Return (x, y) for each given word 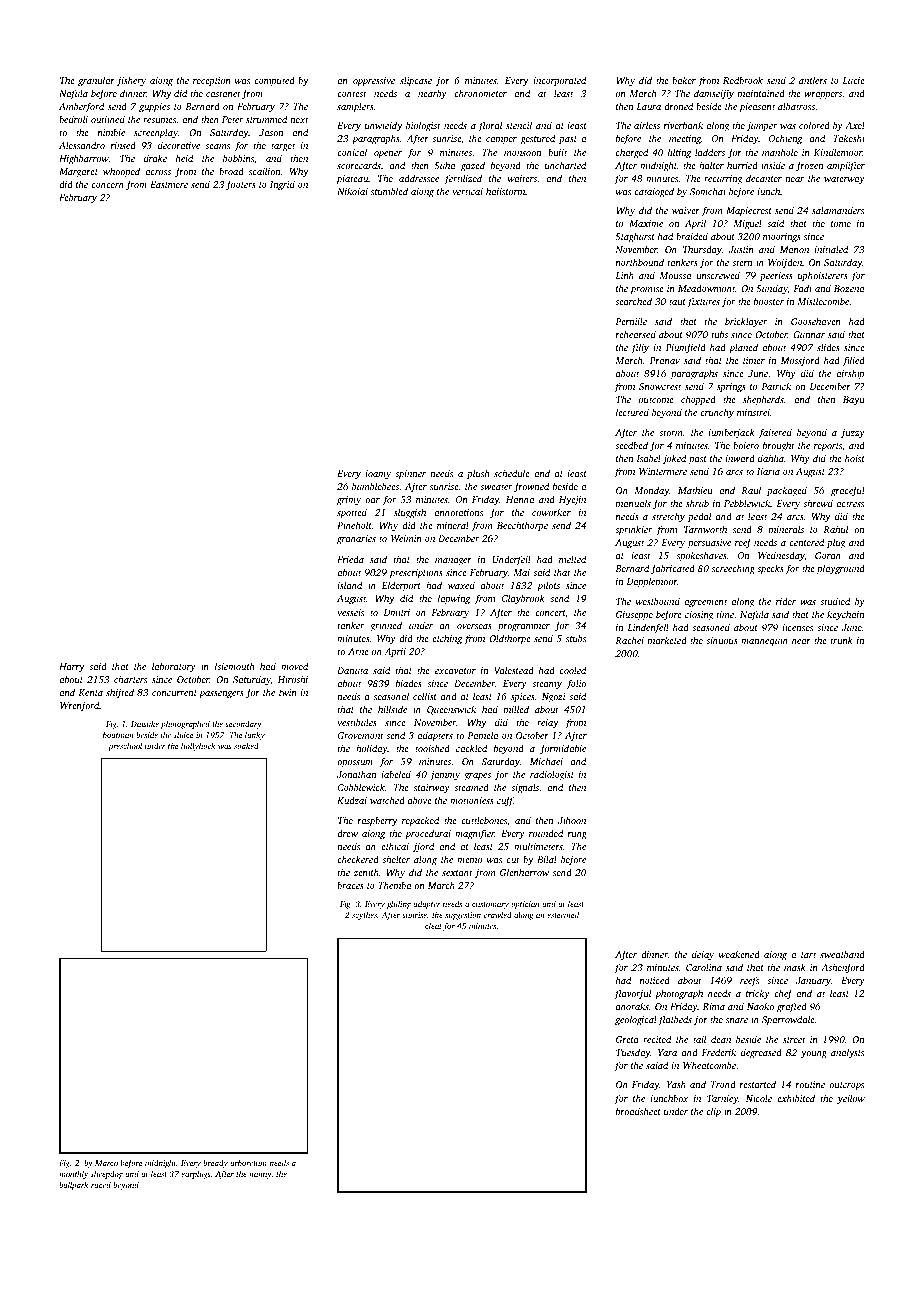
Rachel (629, 640)
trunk (842, 640)
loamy (378, 474)
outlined (108, 119)
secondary (243, 725)
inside (773, 165)
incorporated (560, 81)
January (813, 981)
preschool (125, 747)
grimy (349, 500)
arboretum (248, 1163)
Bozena (849, 288)
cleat (433, 925)
